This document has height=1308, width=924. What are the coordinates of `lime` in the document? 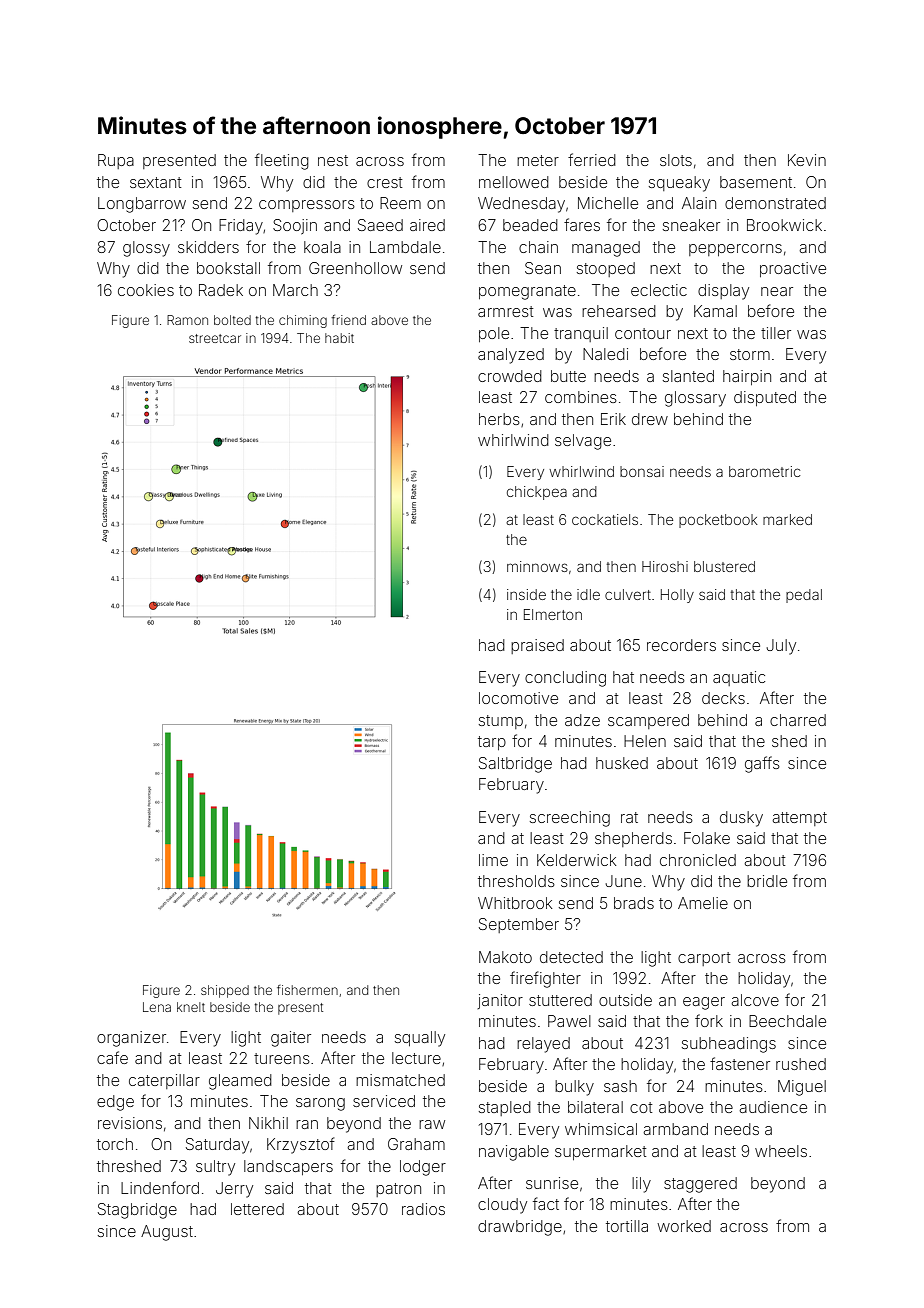 It's located at (493, 860).
